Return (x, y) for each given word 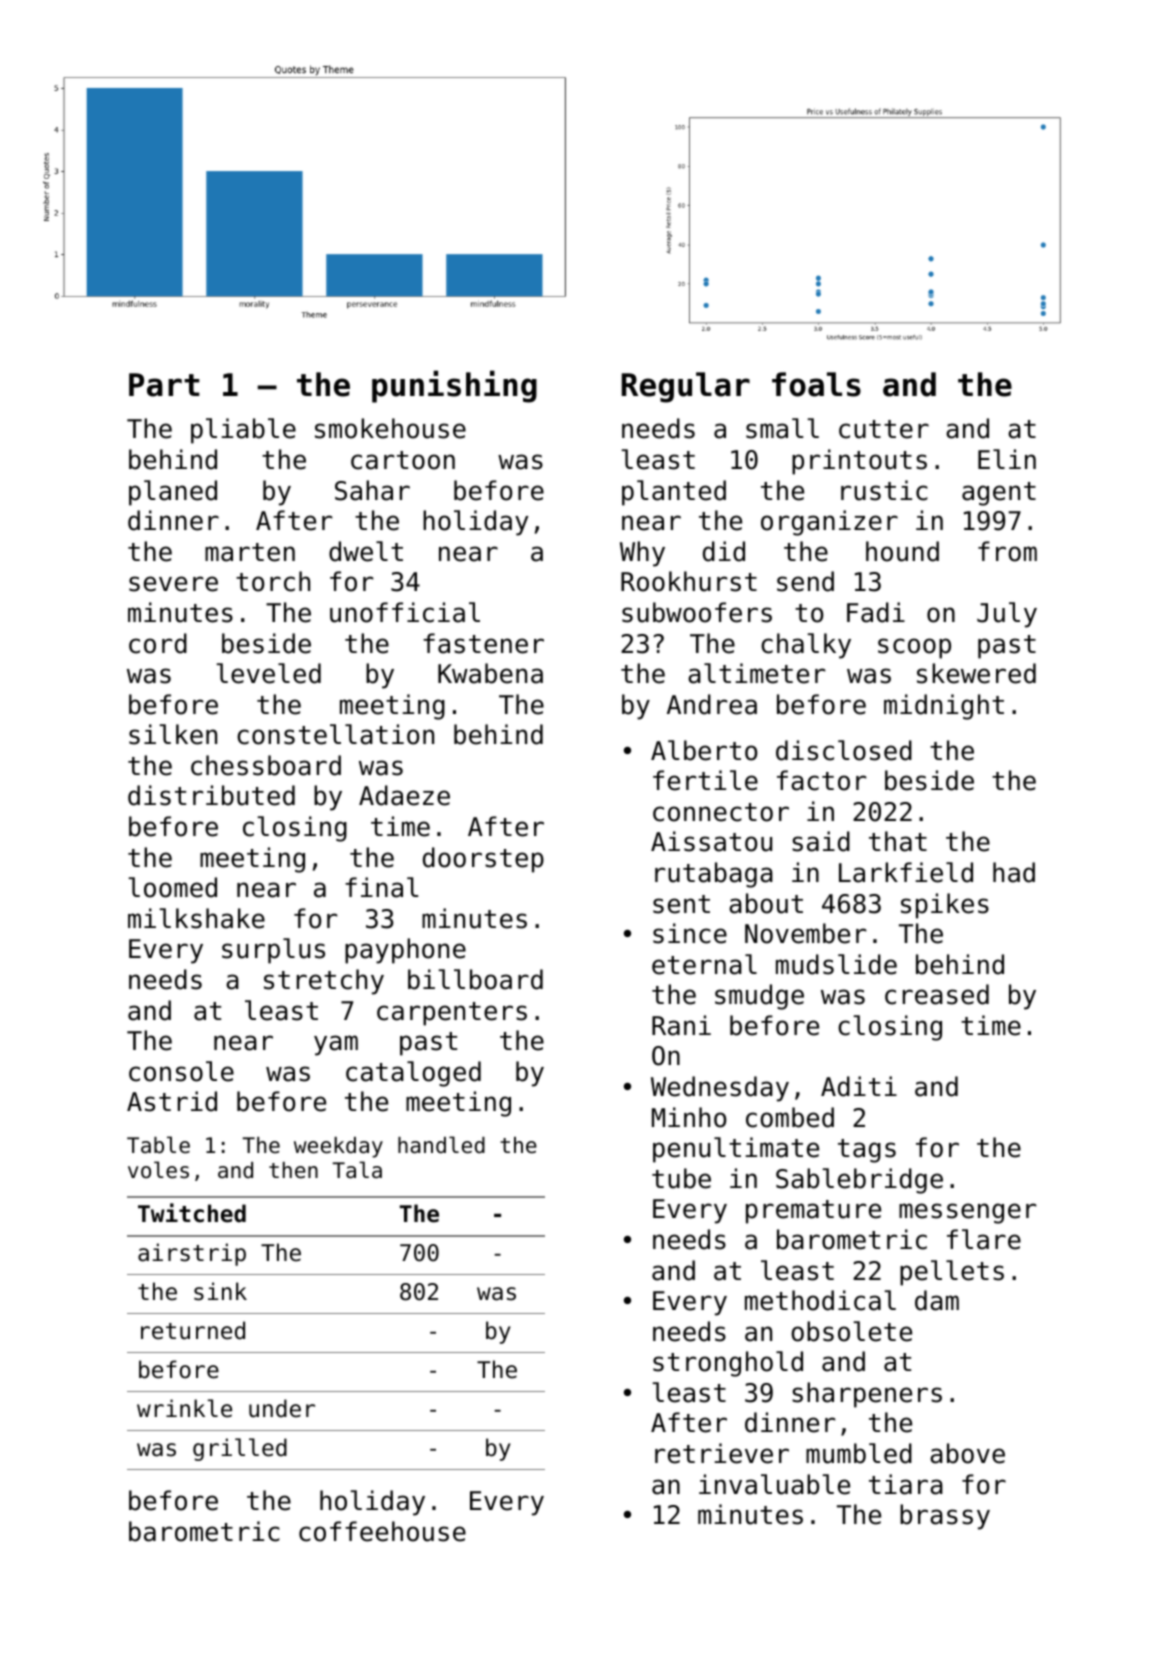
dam (937, 1300)
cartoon (403, 460)
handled (441, 1145)
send (805, 581)
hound (902, 551)
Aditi (859, 1086)
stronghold (728, 1364)
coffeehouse (382, 1531)
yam (336, 1045)
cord (158, 643)
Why (642, 554)
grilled (240, 1449)
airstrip (192, 1254)
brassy (945, 1517)
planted (674, 493)
